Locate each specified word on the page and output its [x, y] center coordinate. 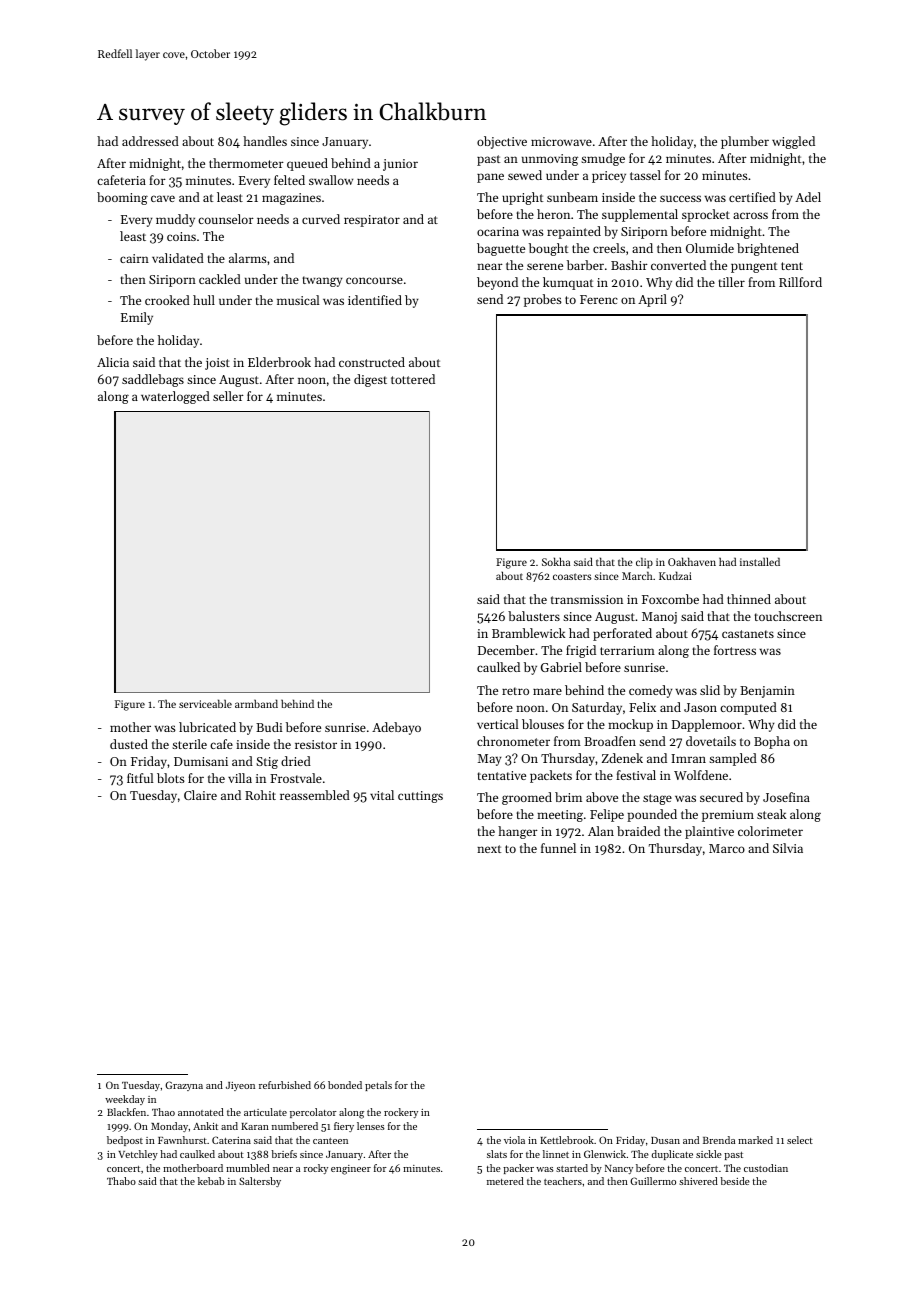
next [489, 849]
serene [545, 266]
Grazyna [184, 1086]
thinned [749, 599]
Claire [200, 795]
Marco [727, 848]
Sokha [556, 561]
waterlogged [175, 397]
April [652, 300]
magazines [291, 199]
